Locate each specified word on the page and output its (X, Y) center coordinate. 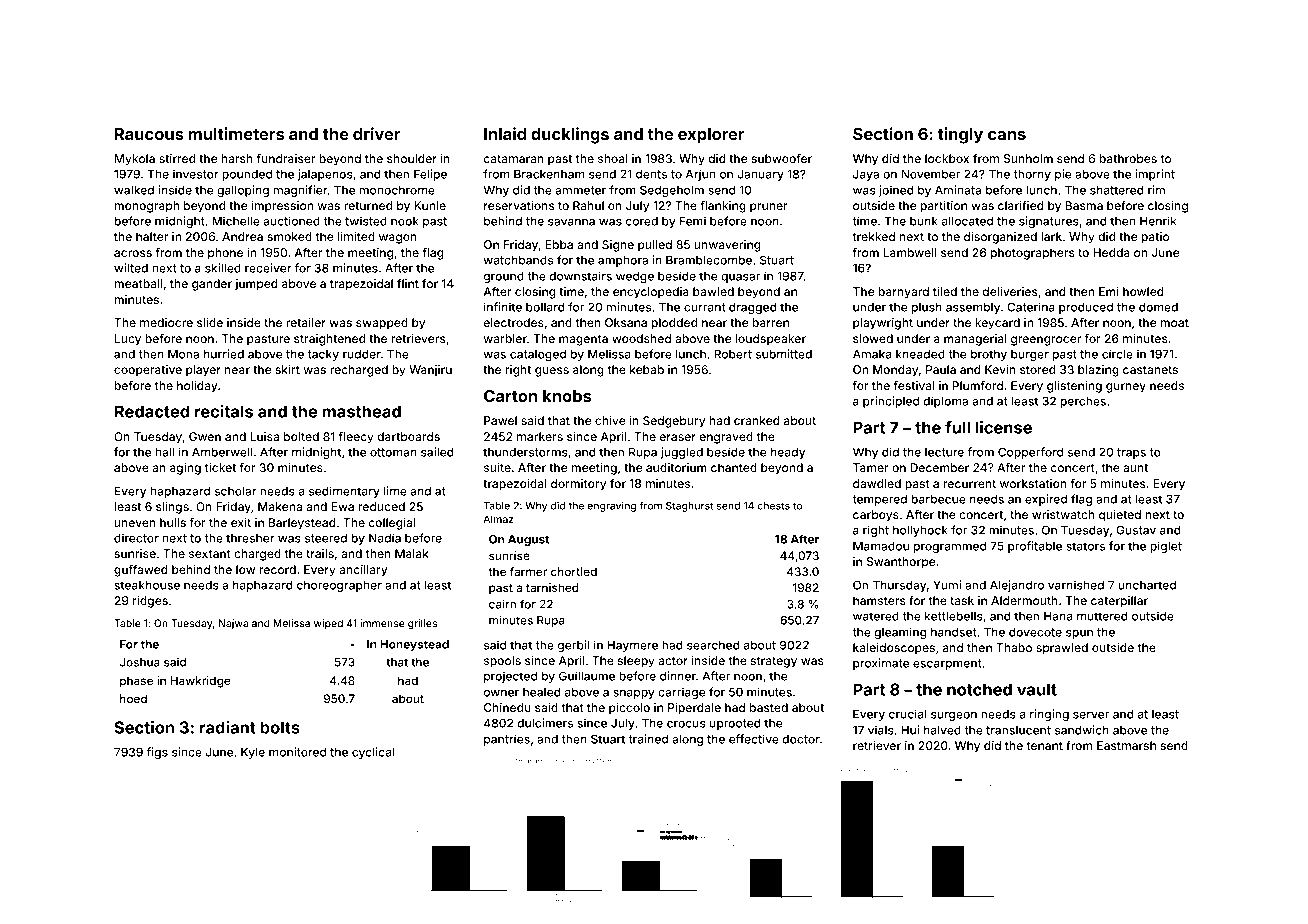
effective (754, 739)
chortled (574, 571)
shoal (613, 158)
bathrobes (1128, 158)
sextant (210, 554)
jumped (256, 285)
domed (1158, 307)
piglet (1166, 547)
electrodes (514, 322)
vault (1037, 689)
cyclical (373, 753)
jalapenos (325, 175)
